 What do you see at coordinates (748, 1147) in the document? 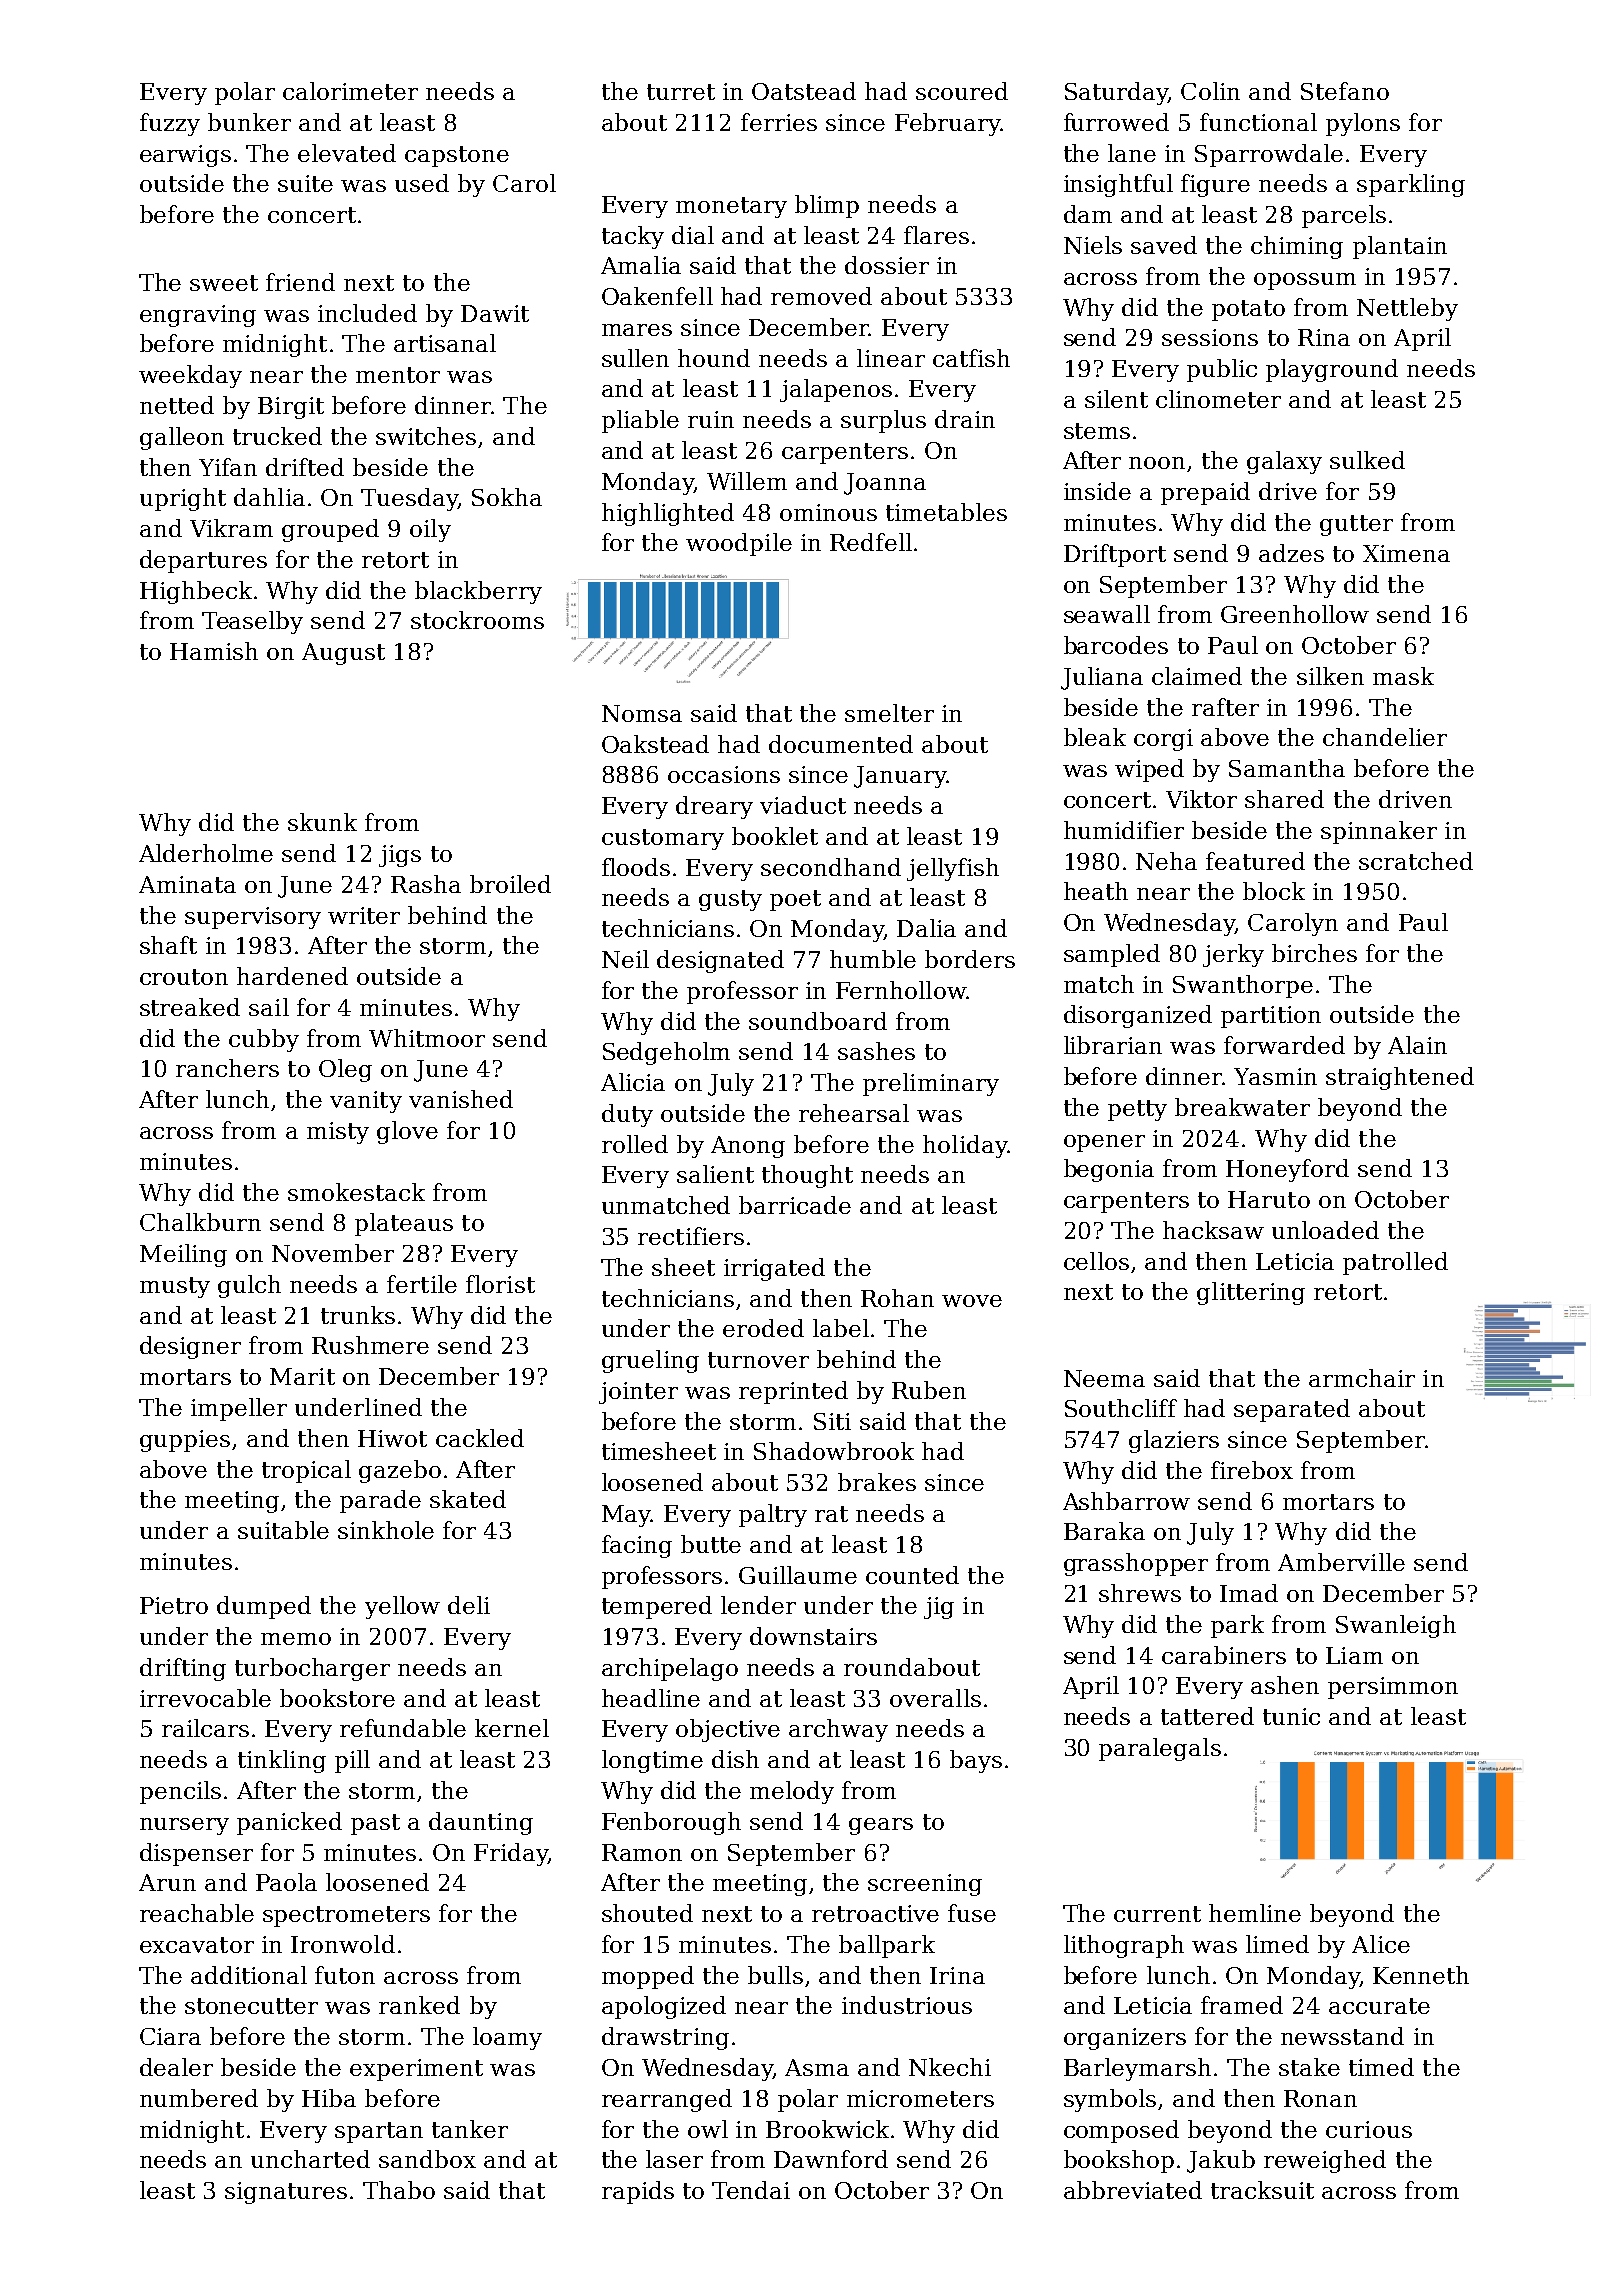
I see `Anong` at bounding box center [748, 1147].
